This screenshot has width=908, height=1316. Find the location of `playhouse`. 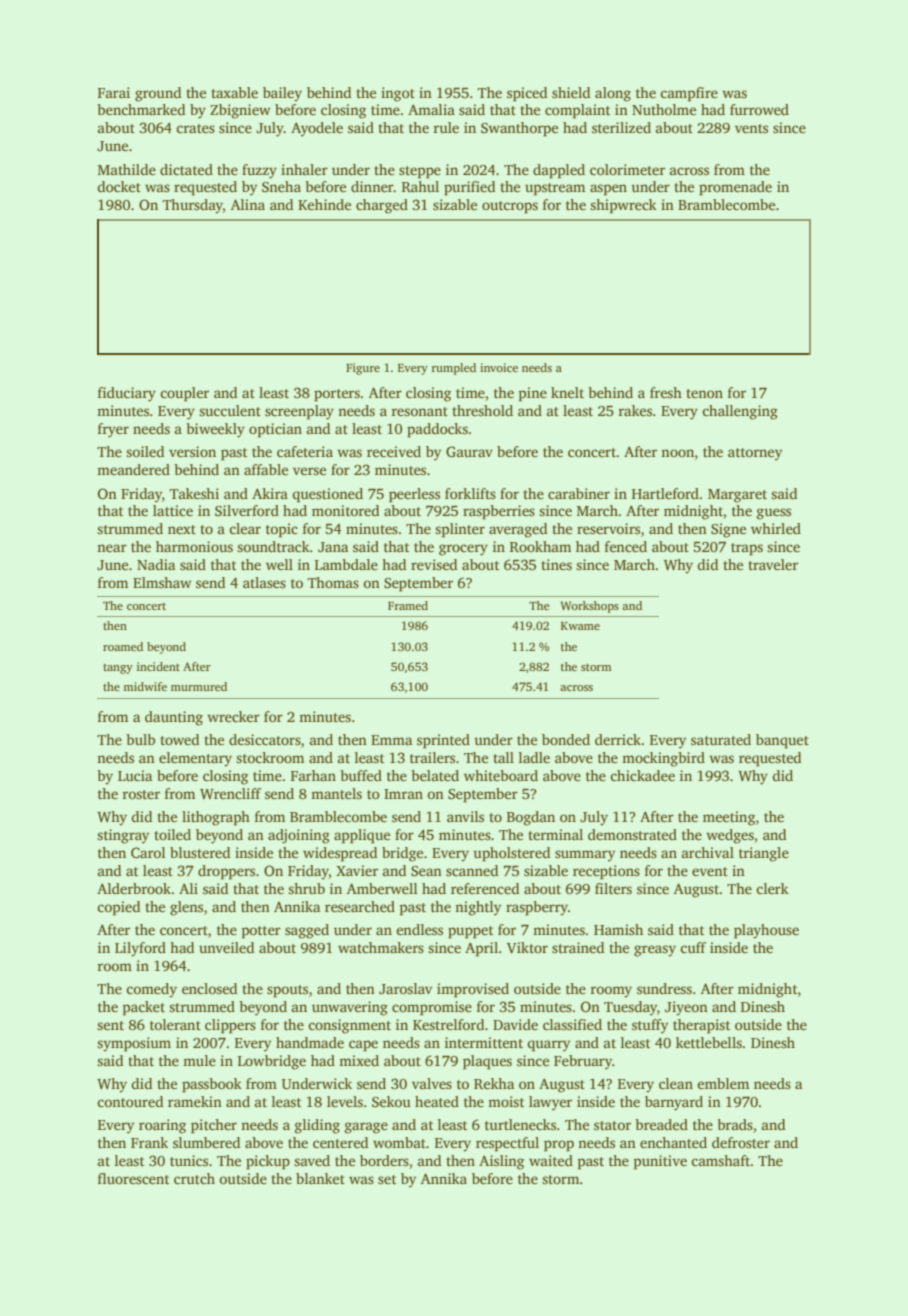

playhouse is located at coordinates (766, 931).
